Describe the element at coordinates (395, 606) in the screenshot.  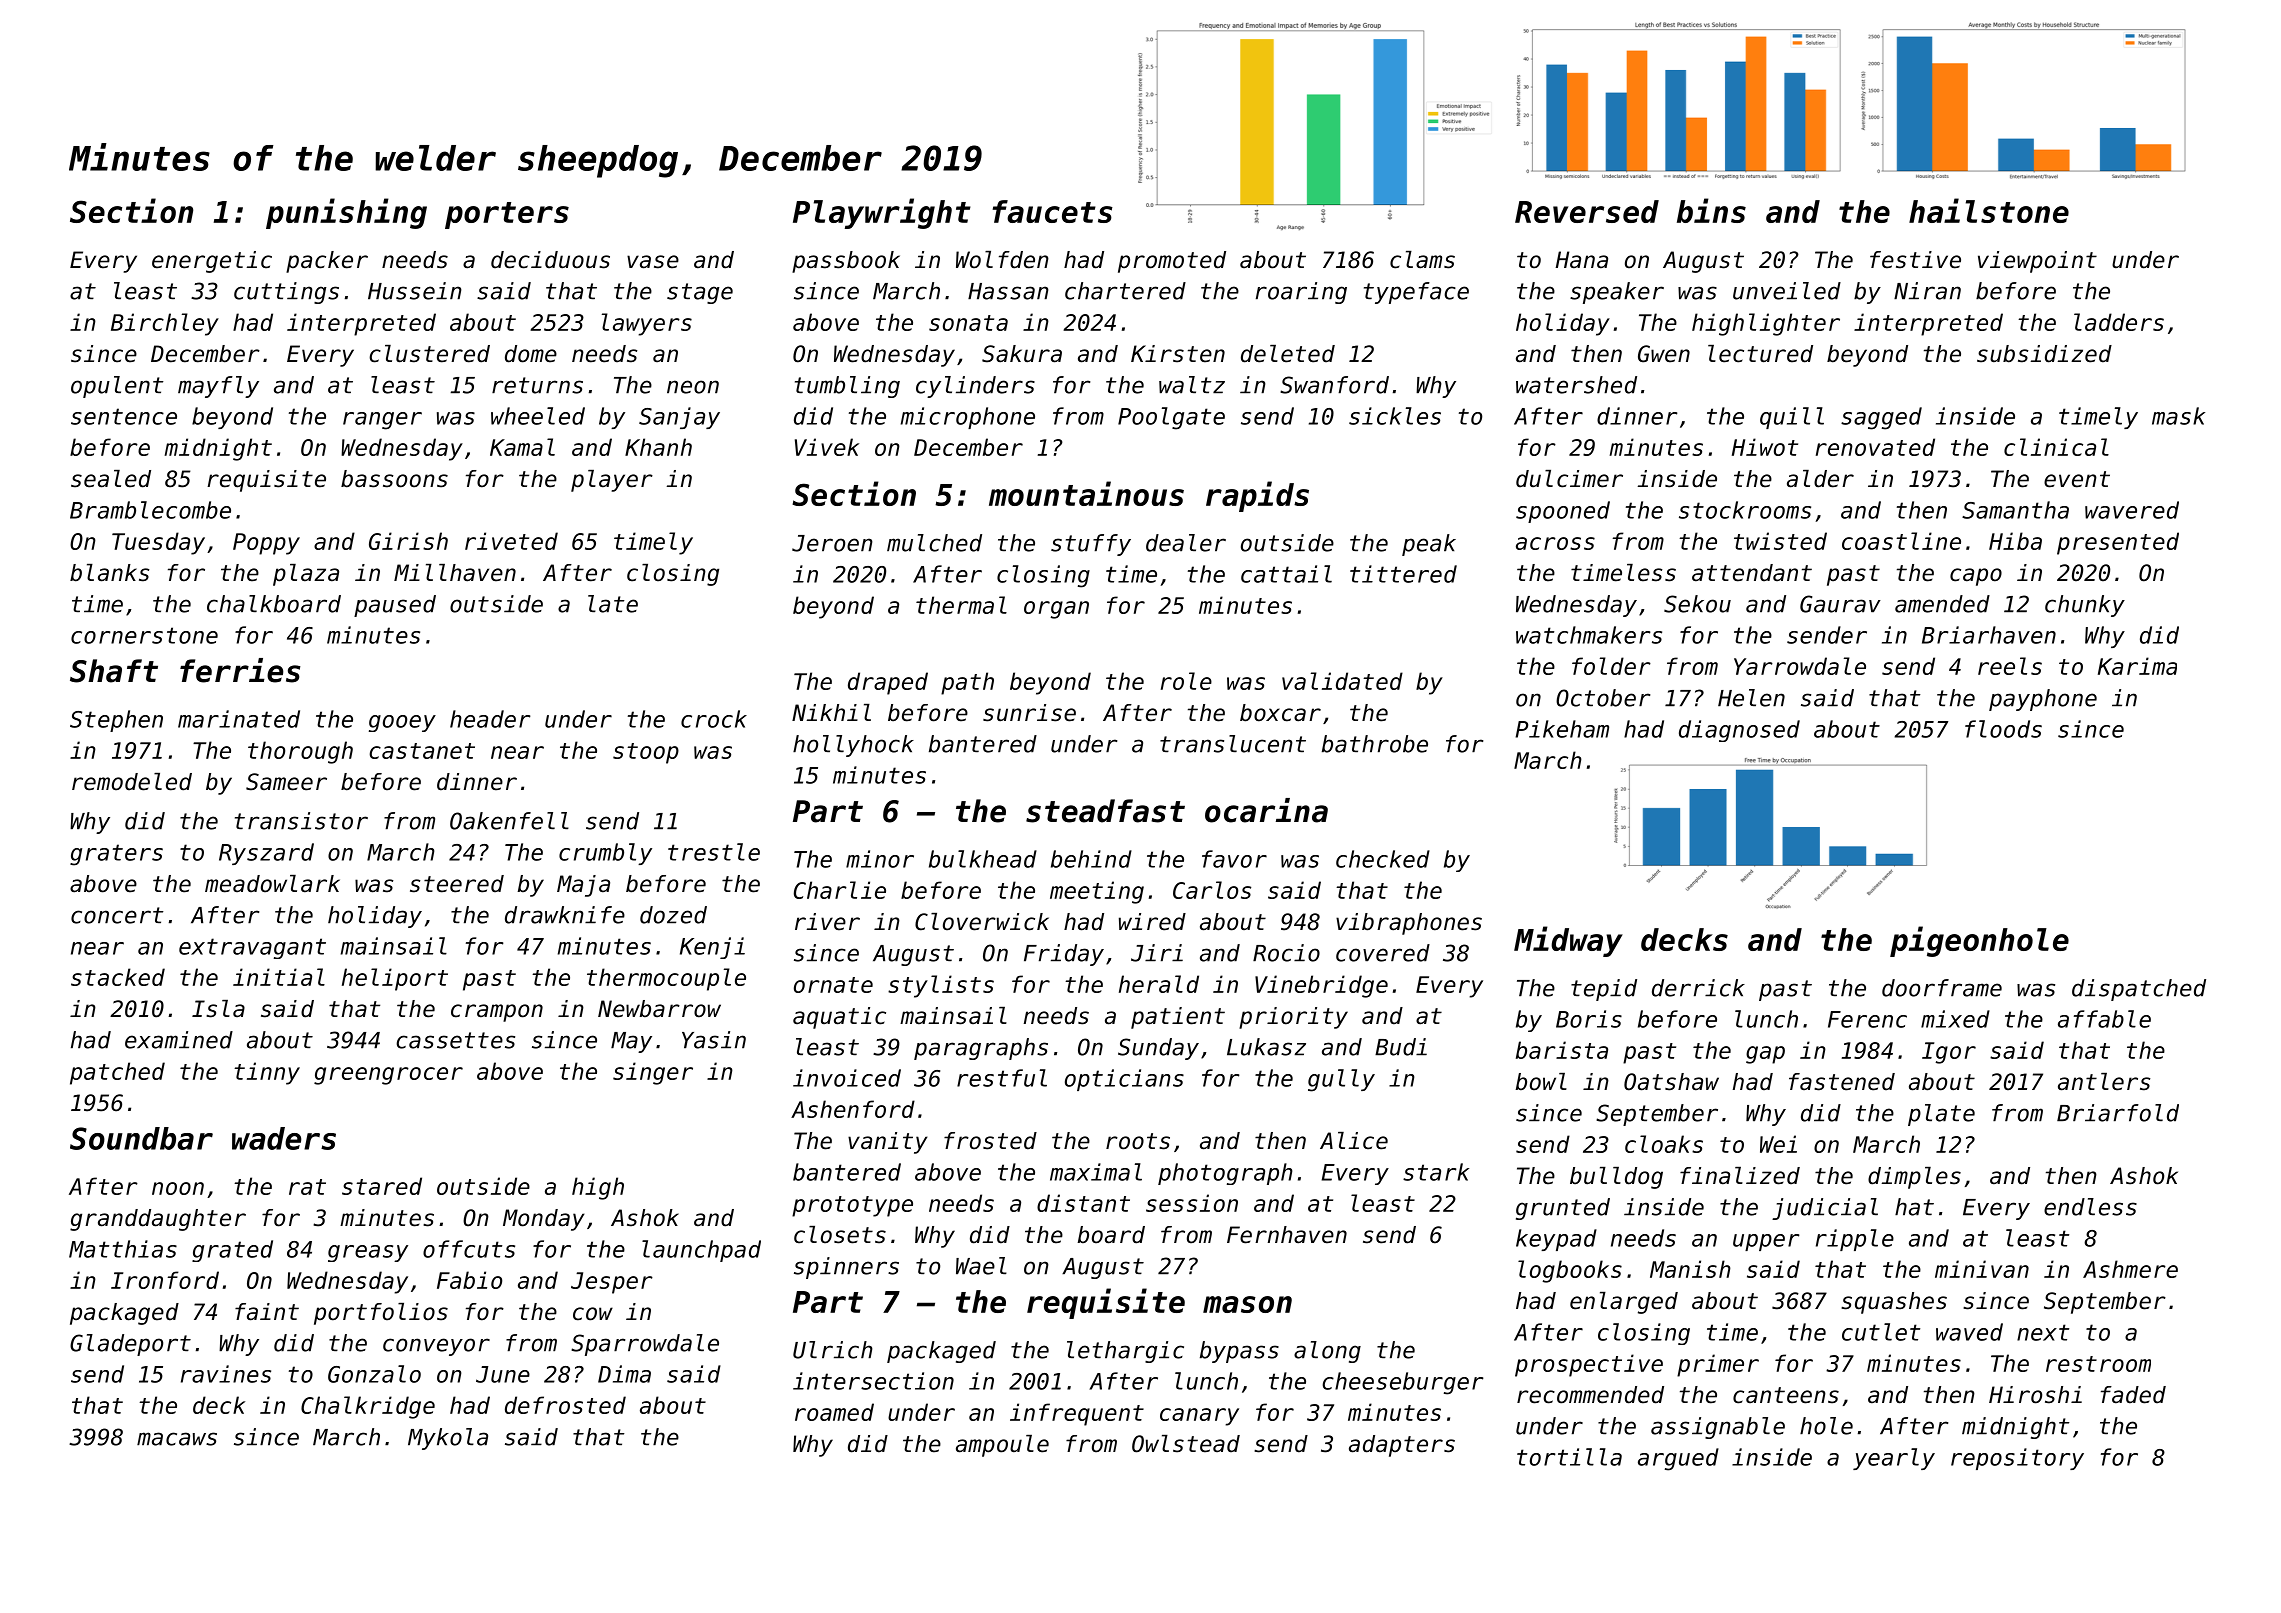
I see `paused` at that location.
